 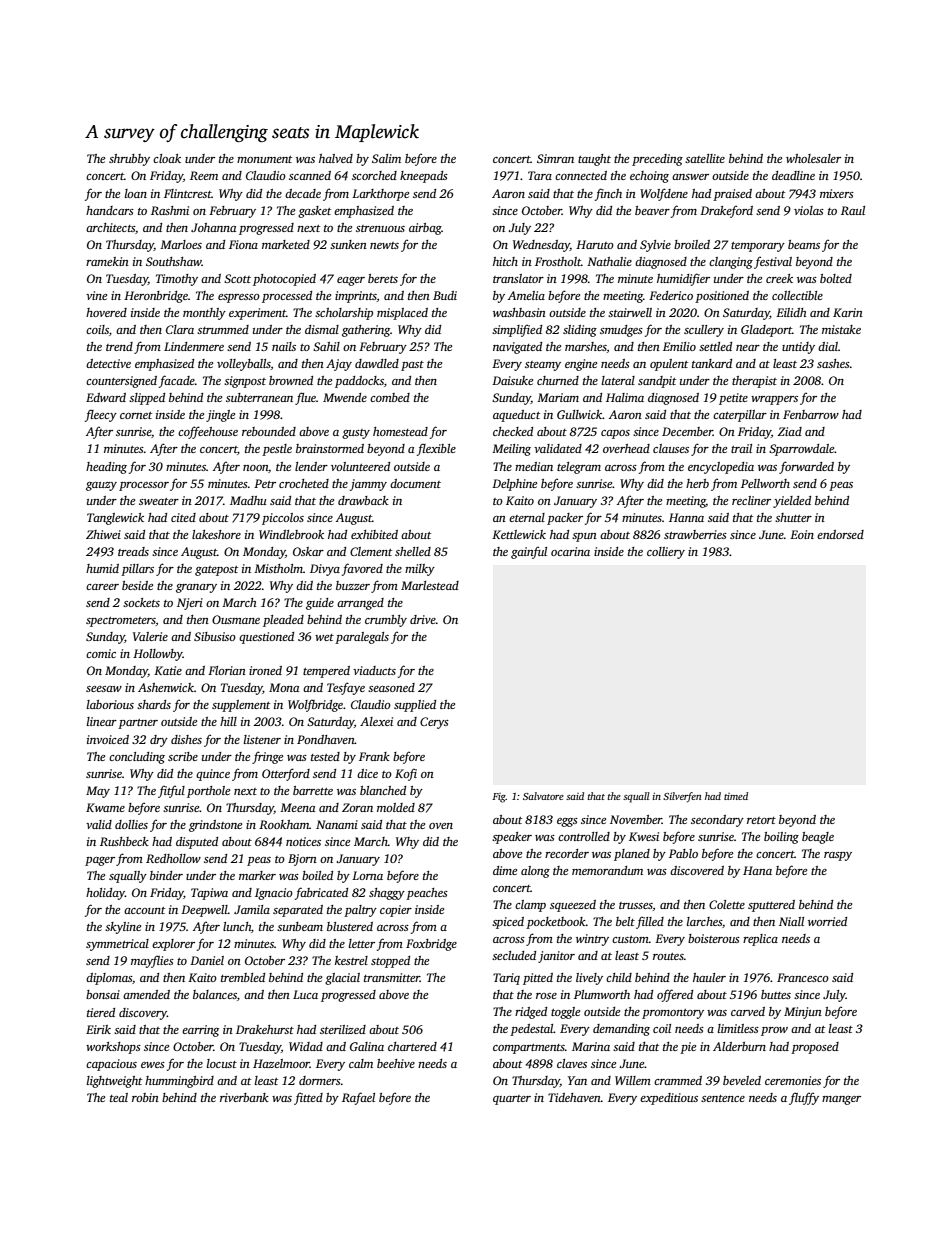 I want to click on raspy, so click(x=838, y=856).
